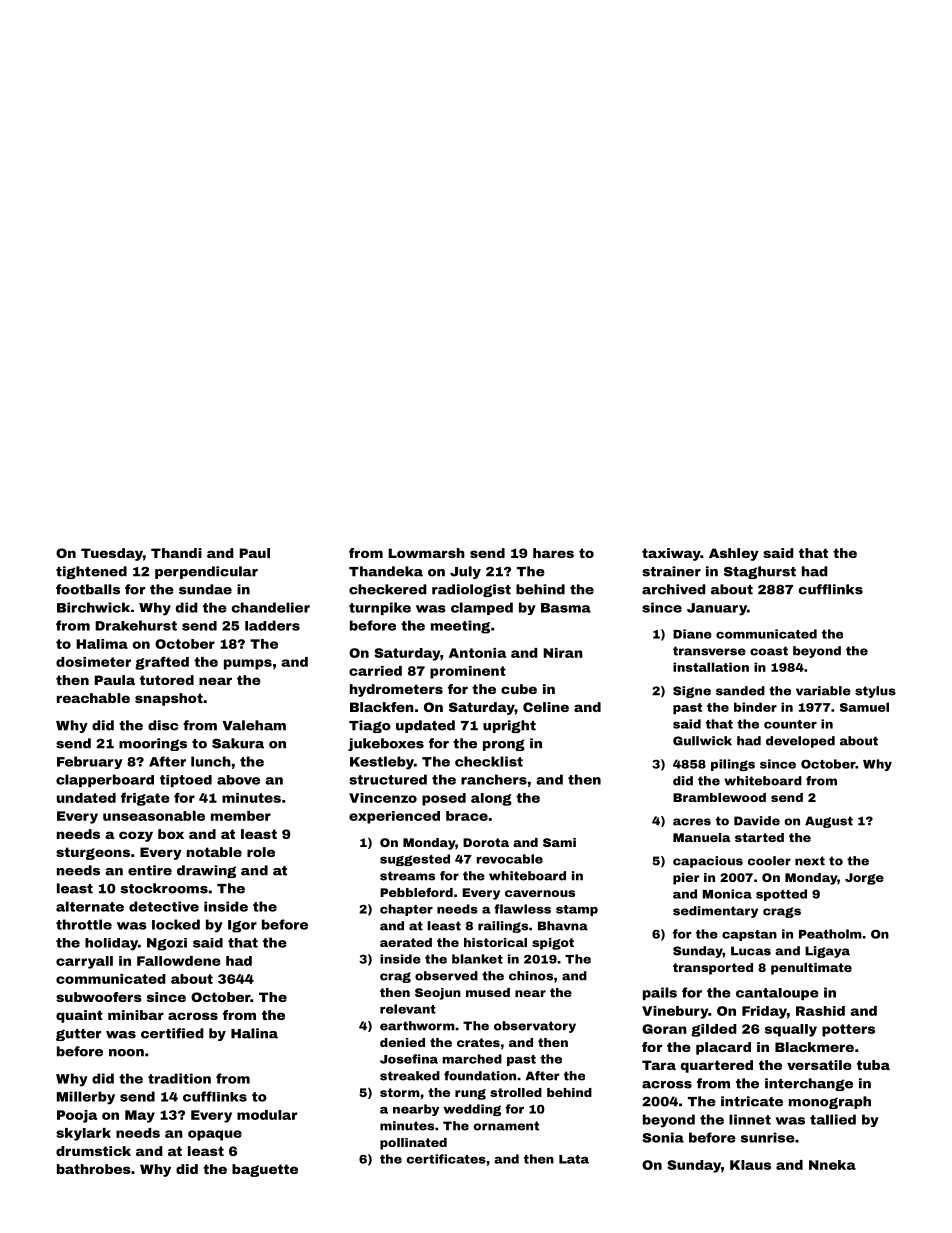  What do you see at coordinates (136, 836) in the screenshot?
I see `cozy` at bounding box center [136, 836].
